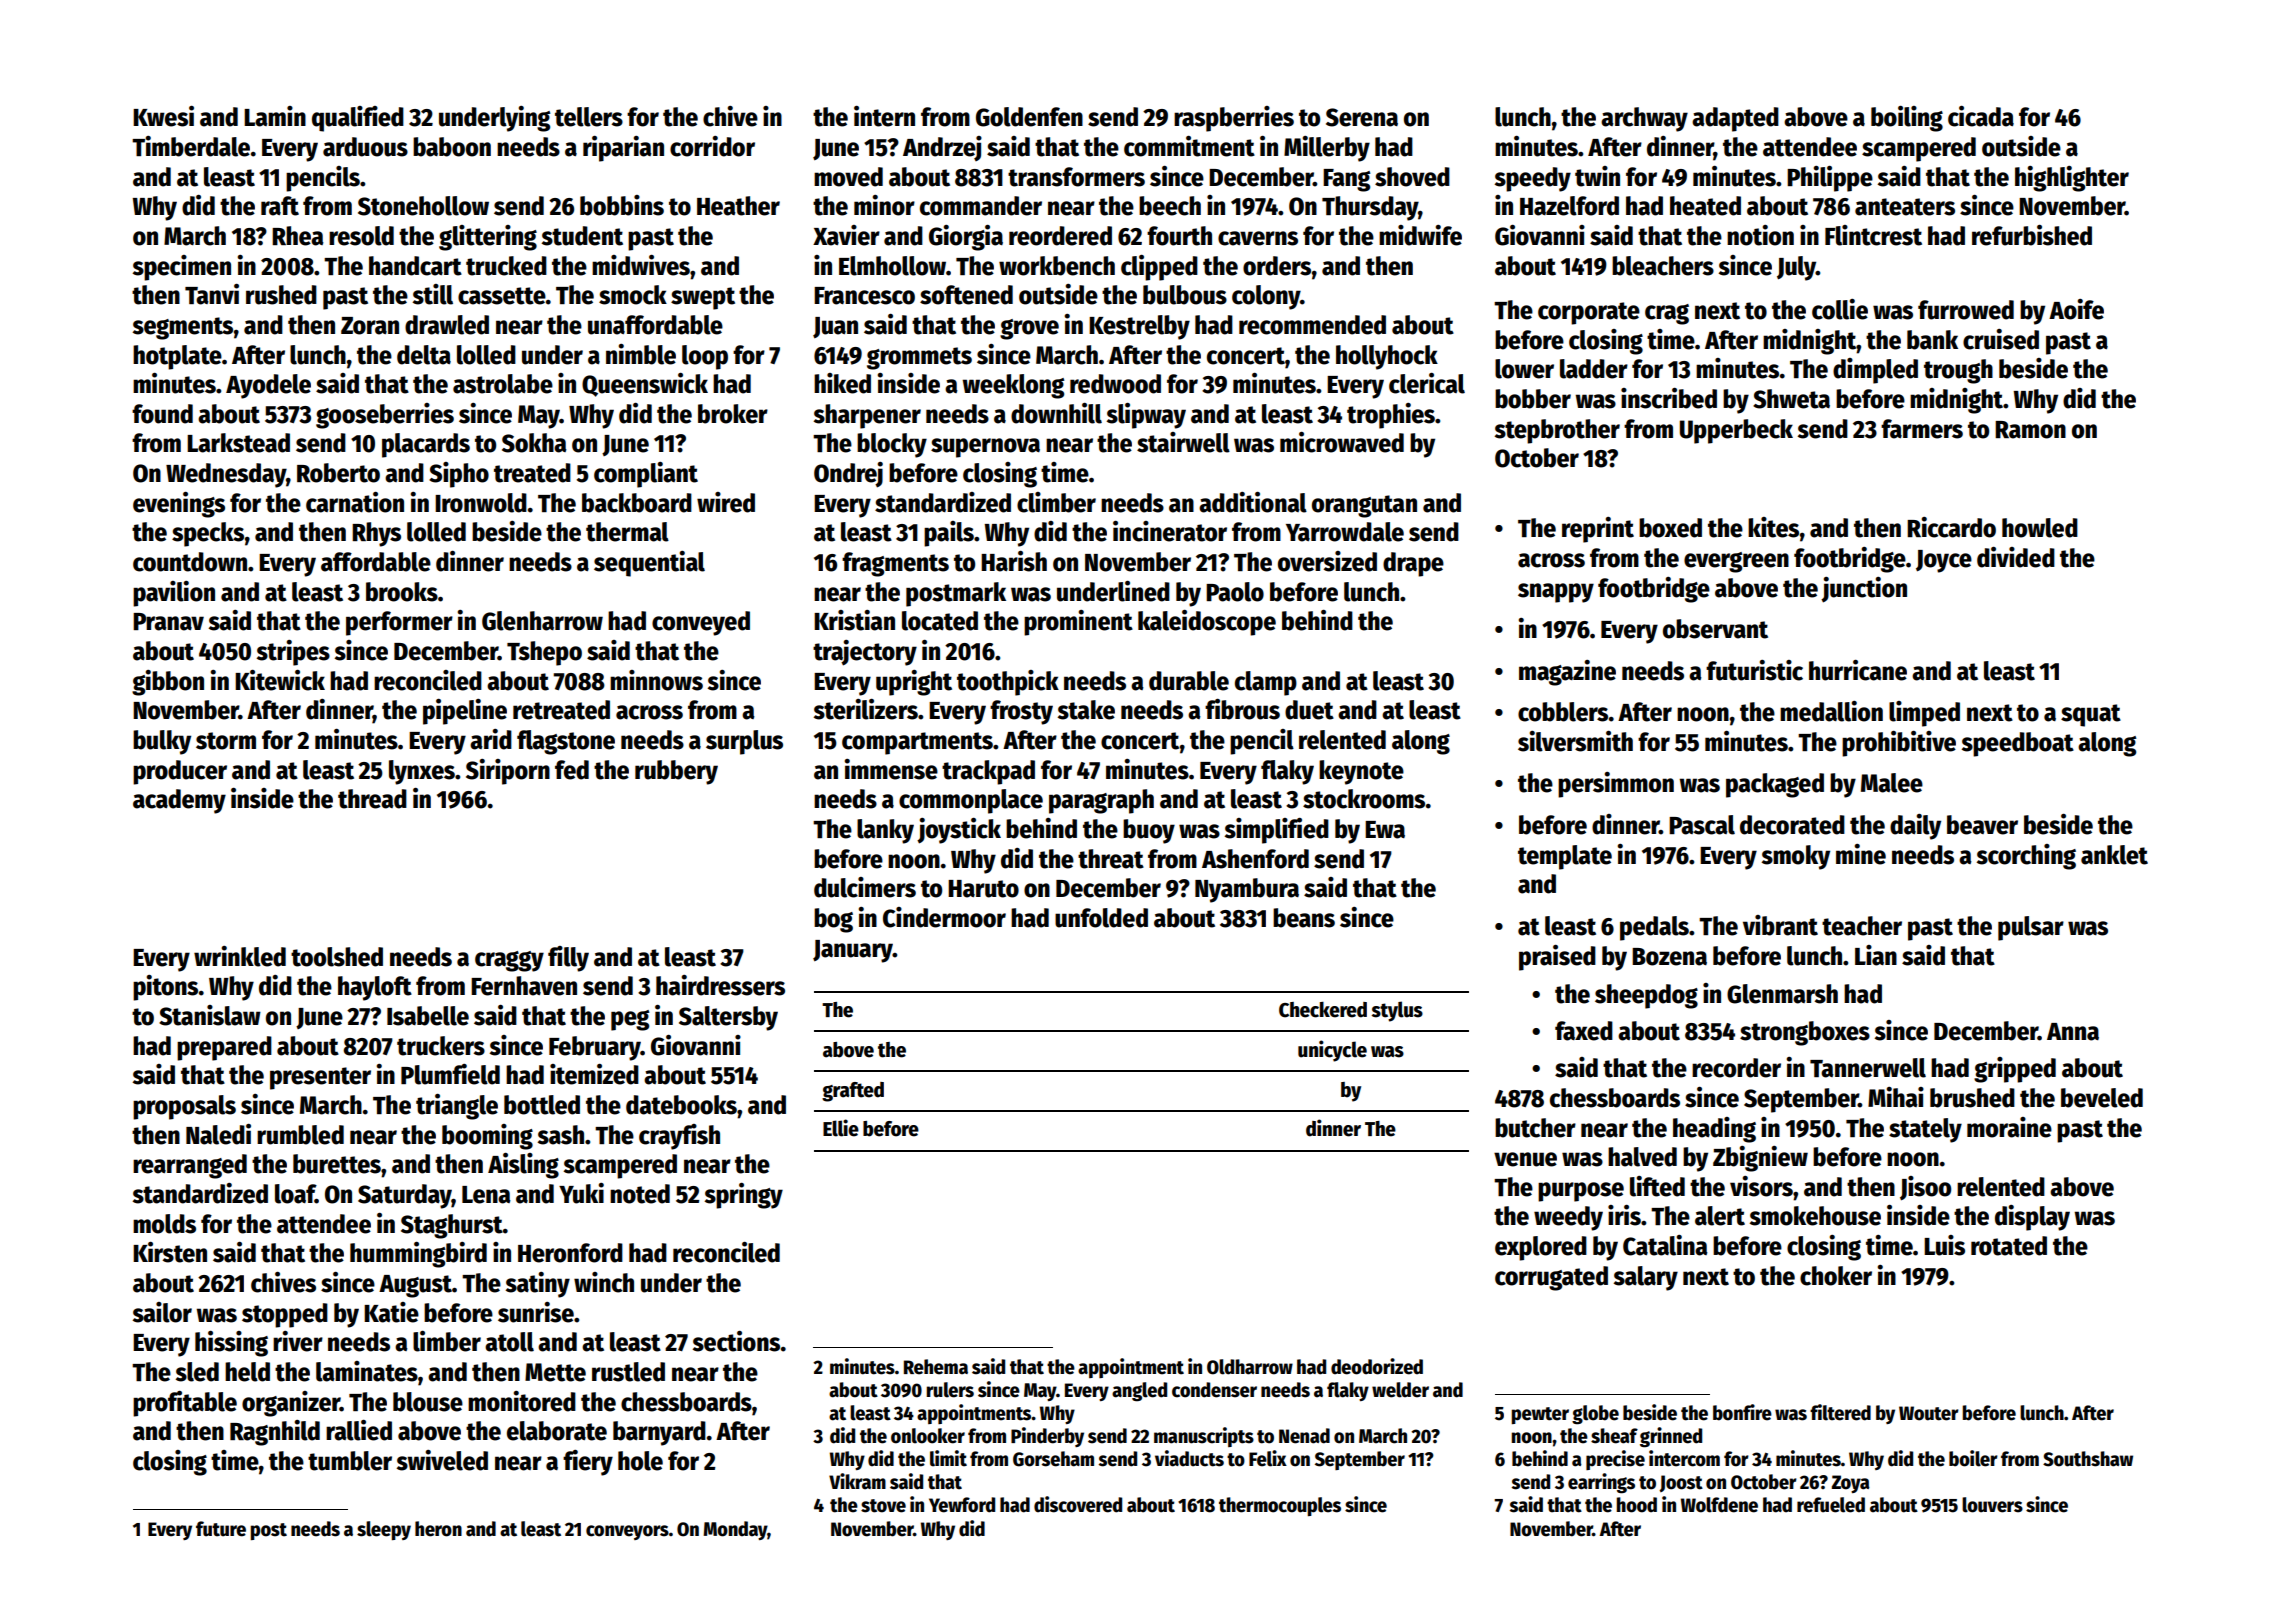 This document has height=1614, width=2282. I want to click on tellers, so click(589, 117).
